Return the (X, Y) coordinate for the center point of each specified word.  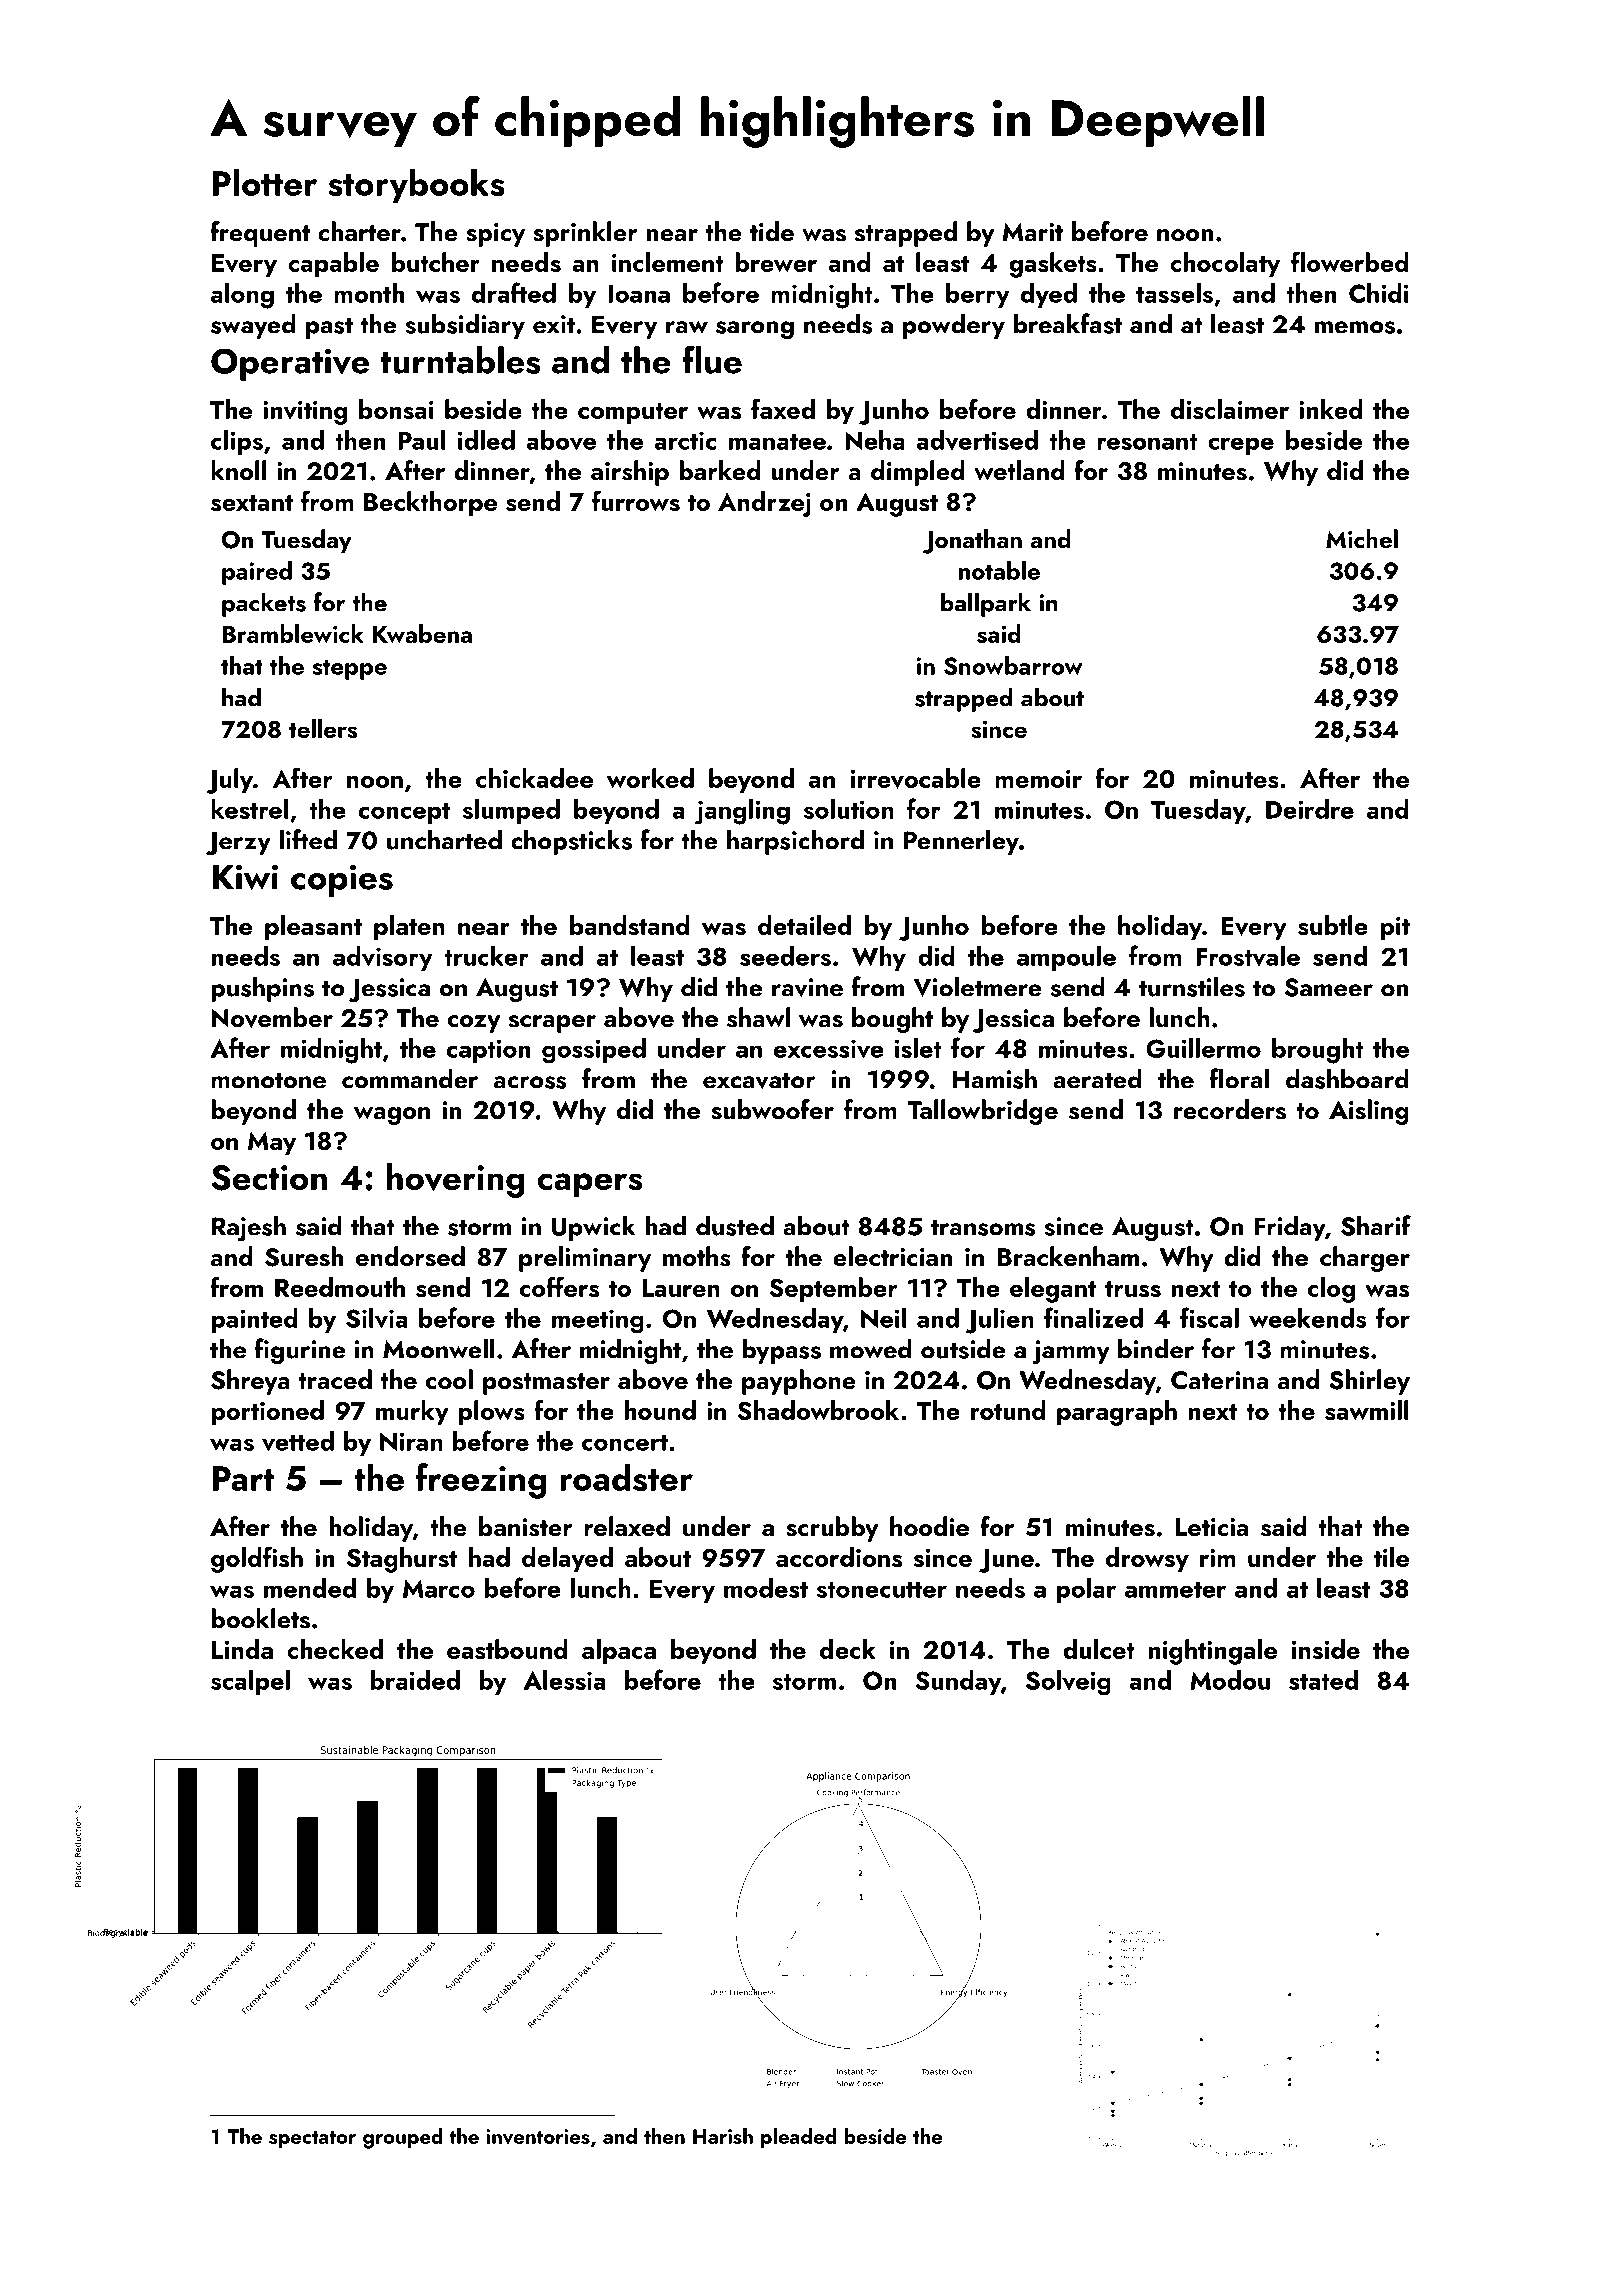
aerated (1097, 1078)
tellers (323, 728)
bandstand (630, 925)
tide (772, 231)
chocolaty (1225, 265)
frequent (260, 234)
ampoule (1066, 958)
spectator (312, 2139)
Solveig (1068, 1683)
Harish (723, 2136)
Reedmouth (340, 1287)
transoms (983, 1227)
